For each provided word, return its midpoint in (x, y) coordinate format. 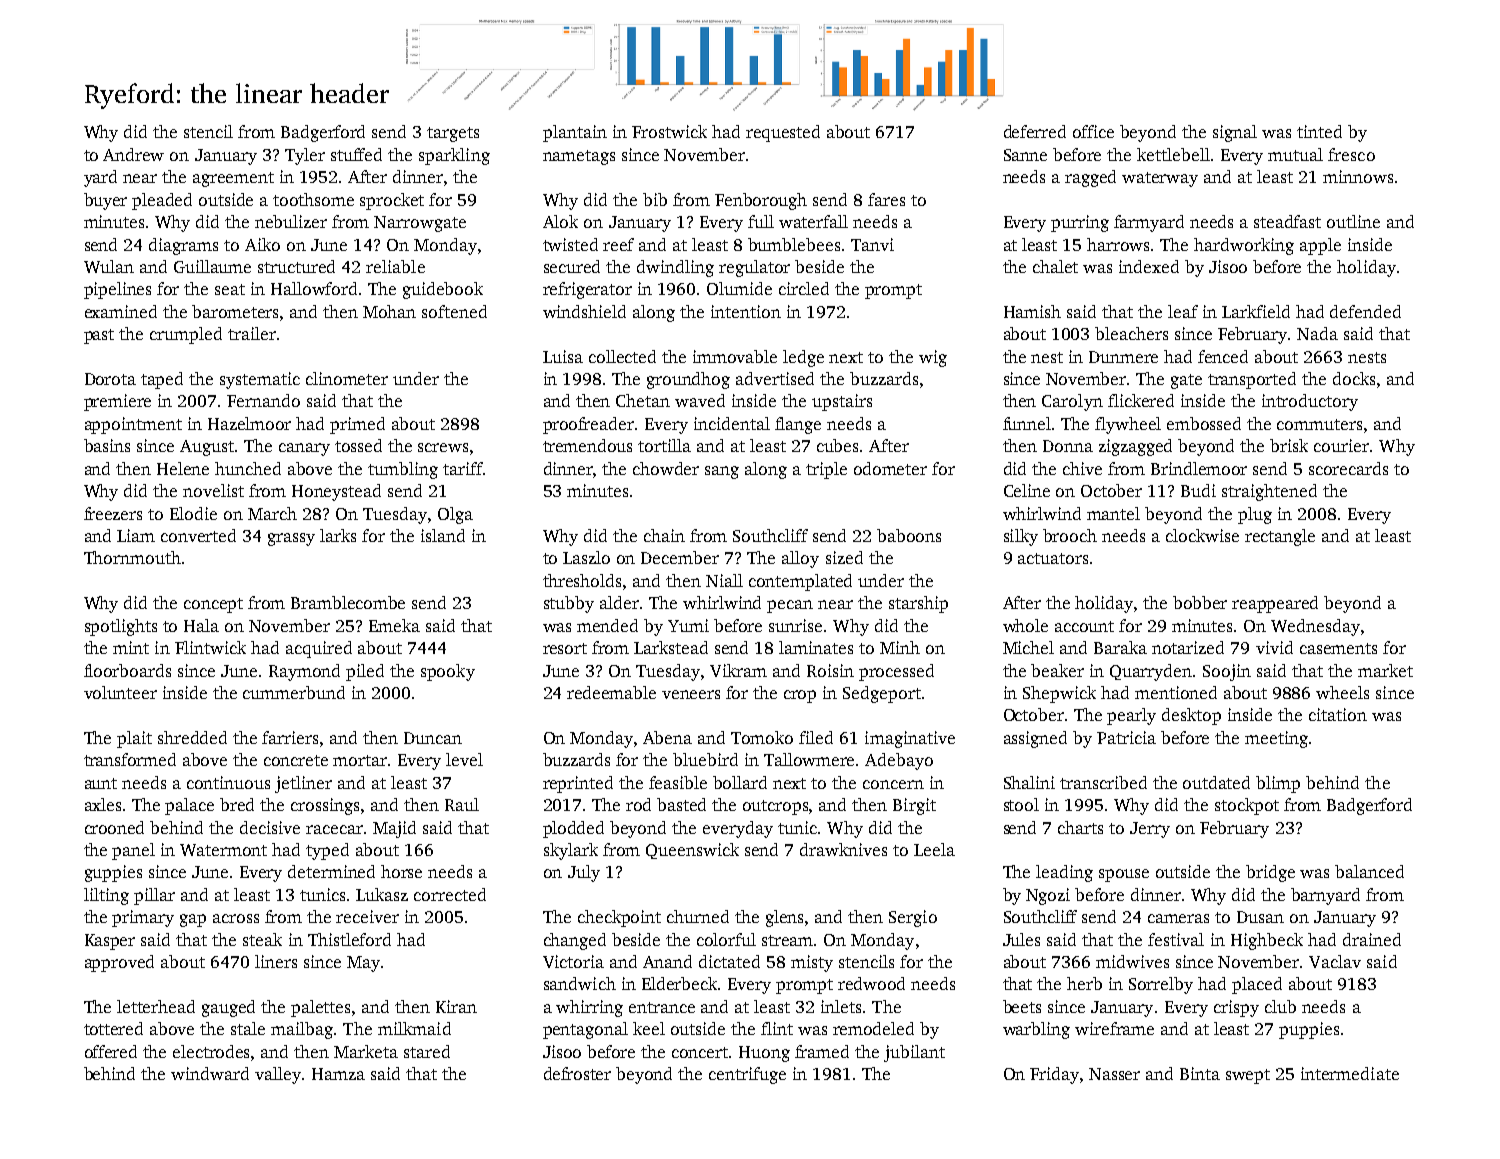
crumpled (186, 335)
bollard (740, 782)
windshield (584, 311)
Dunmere (1123, 357)
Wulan (109, 266)
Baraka (1120, 647)
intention (746, 311)
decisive (270, 827)
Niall (724, 580)
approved (119, 963)
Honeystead (336, 492)
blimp (1278, 784)
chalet (1055, 266)
